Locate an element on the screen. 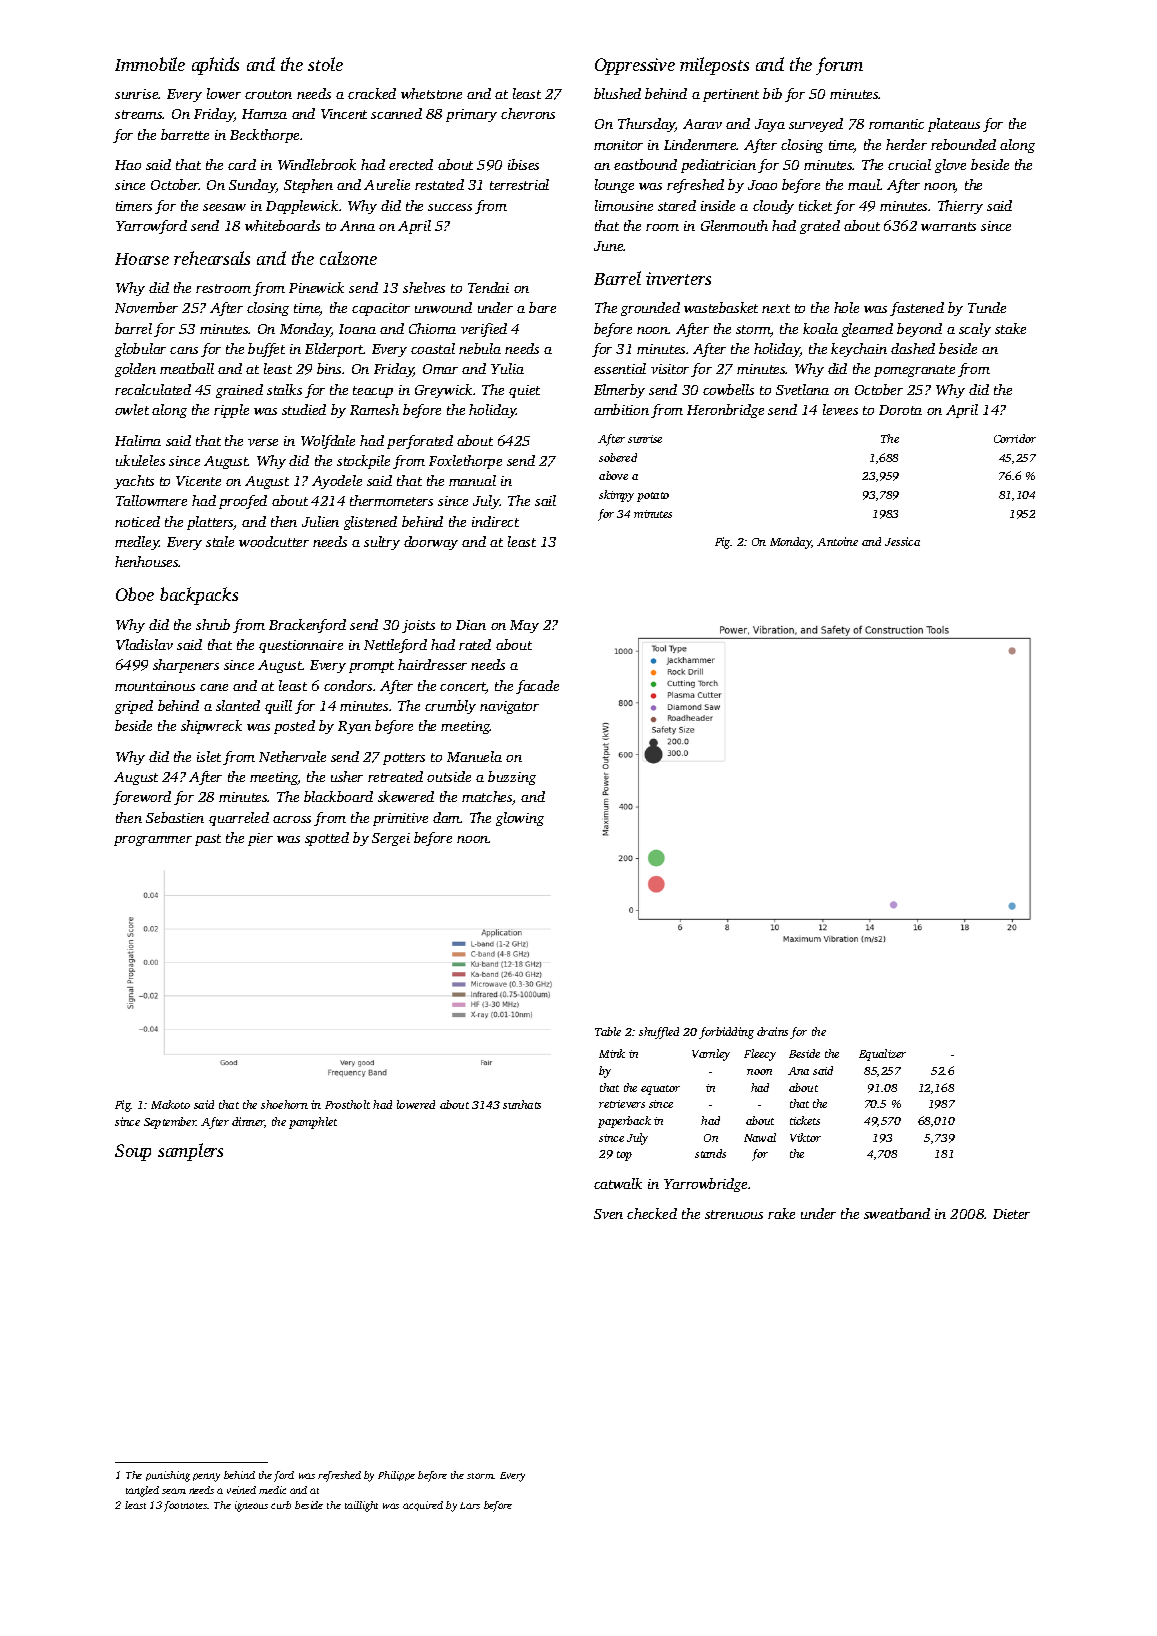 This screenshot has width=1157, height=1636. Antoine is located at coordinates (837, 541).
